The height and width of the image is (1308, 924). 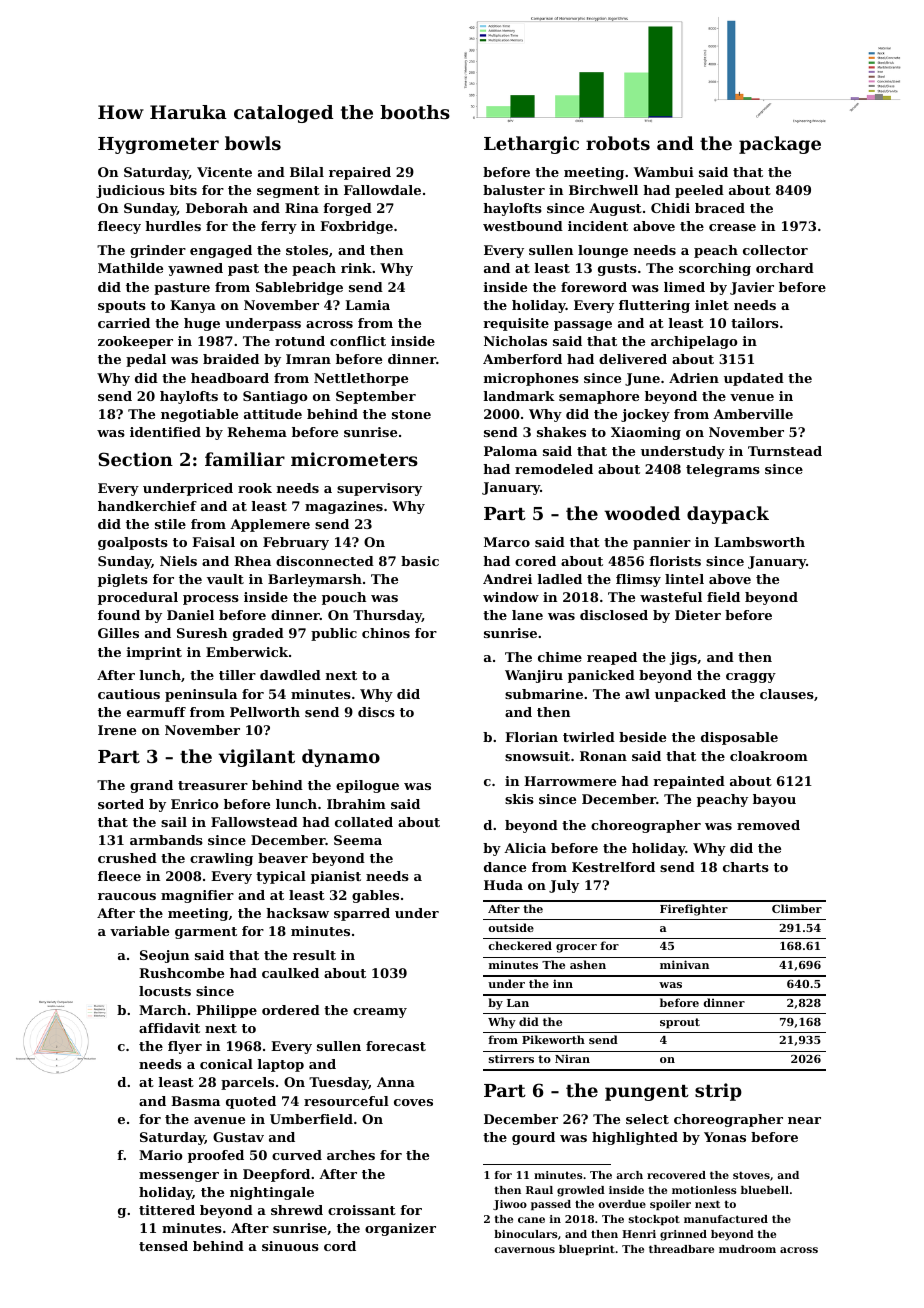 I want to click on collated, so click(x=364, y=822).
